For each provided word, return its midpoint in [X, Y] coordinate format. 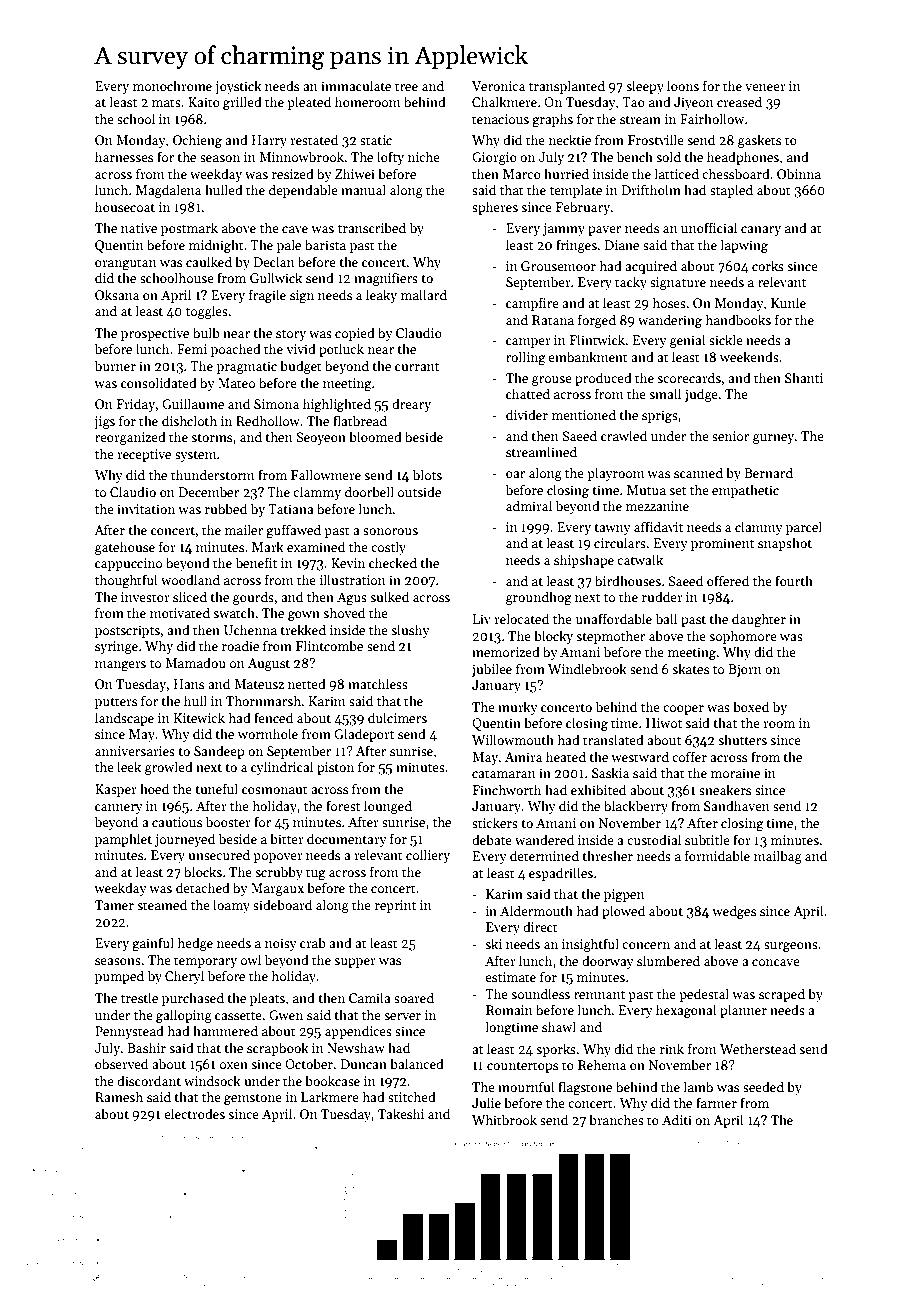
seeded [763, 1086]
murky [518, 708]
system [196, 456]
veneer [765, 87]
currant [417, 366]
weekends [749, 356]
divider [527, 414]
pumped [119, 977]
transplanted [567, 87]
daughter [759, 620]
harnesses [124, 156]
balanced [417, 1063]
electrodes [194, 1113]
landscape [124, 719]
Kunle [788, 302]
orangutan [126, 264]
